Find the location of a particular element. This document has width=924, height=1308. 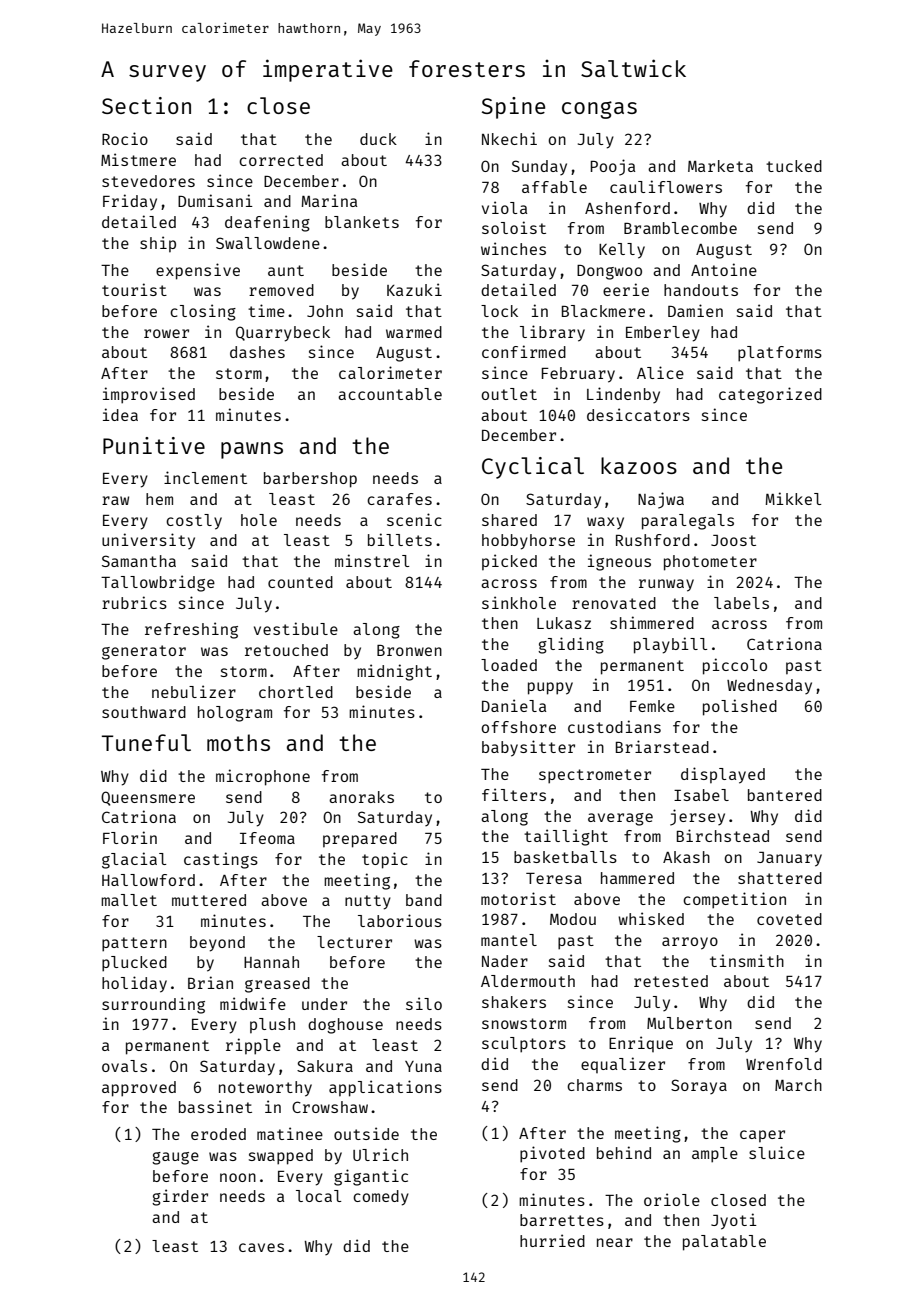

paralegals is located at coordinates (688, 522).
